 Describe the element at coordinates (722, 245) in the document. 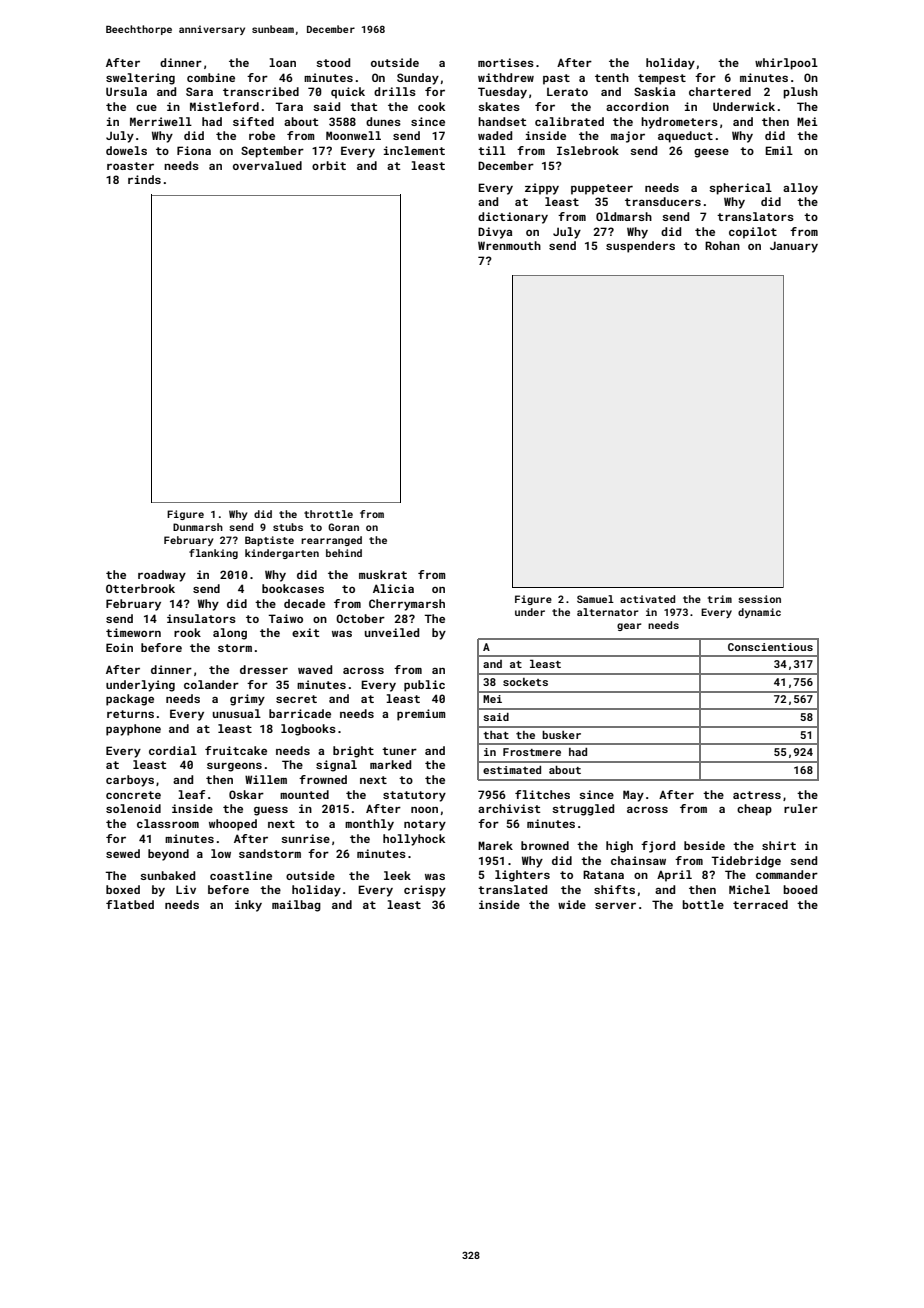

I see `Rohan` at that location.
